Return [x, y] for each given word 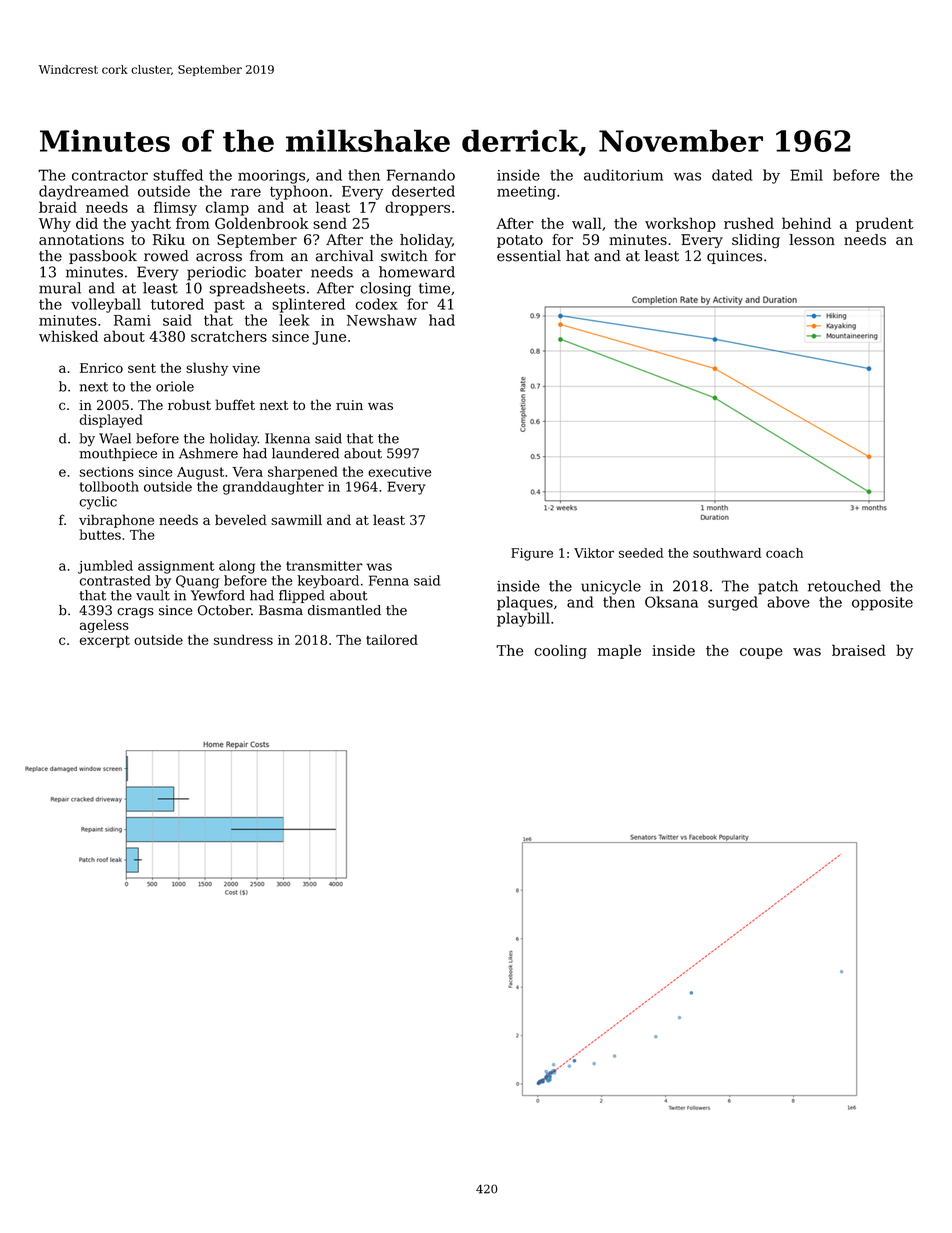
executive [399, 472]
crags [135, 613]
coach [784, 553]
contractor [110, 175]
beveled [241, 519]
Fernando [421, 175]
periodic [216, 273]
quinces [734, 257]
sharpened [303, 473]
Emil [806, 175]
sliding [756, 241]
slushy [207, 369]
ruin [349, 405]
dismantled [344, 610]
